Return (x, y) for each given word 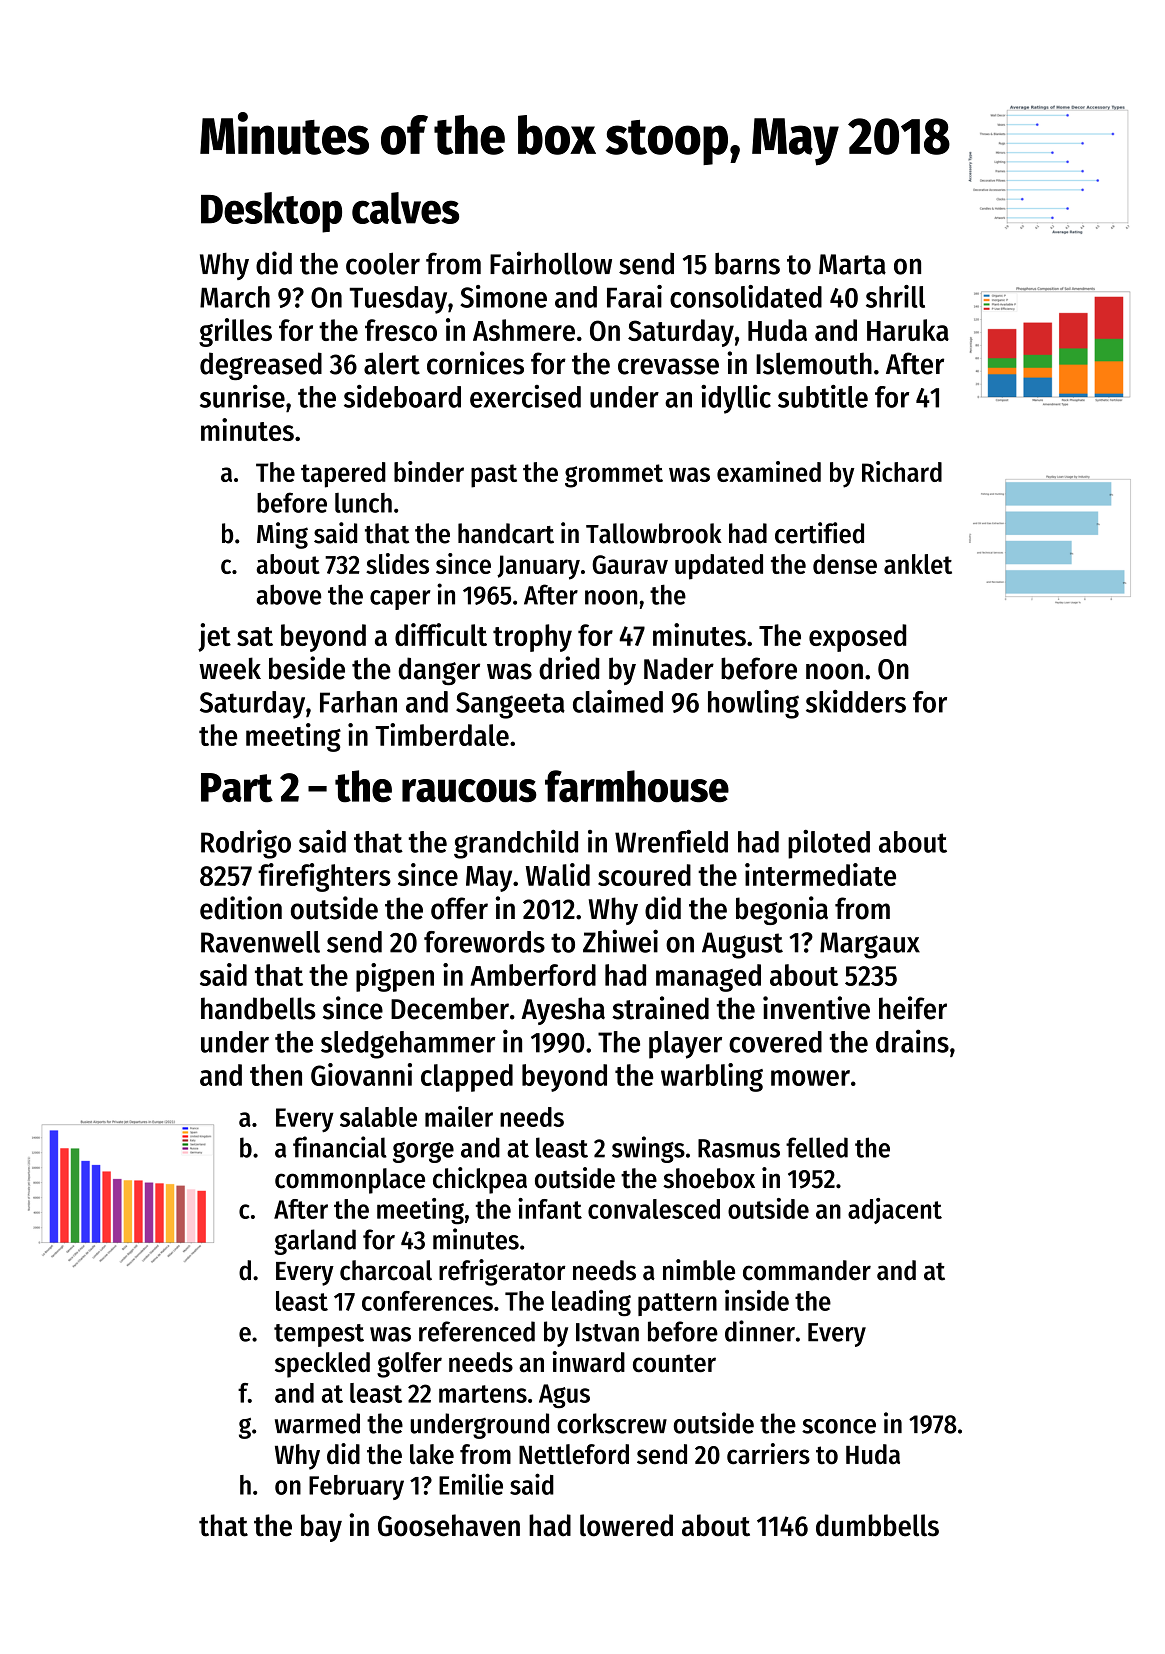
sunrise (242, 396)
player (685, 1045)
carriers (768, 1454)
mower (810, 1078)
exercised (525, 396)
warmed (317, 1423)
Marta (852, 264)
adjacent (895, 1211)
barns (747, 263)
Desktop (271, 212)
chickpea (480, 1180)
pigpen (395, 977)
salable (378, 1117)
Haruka (908, 330)
